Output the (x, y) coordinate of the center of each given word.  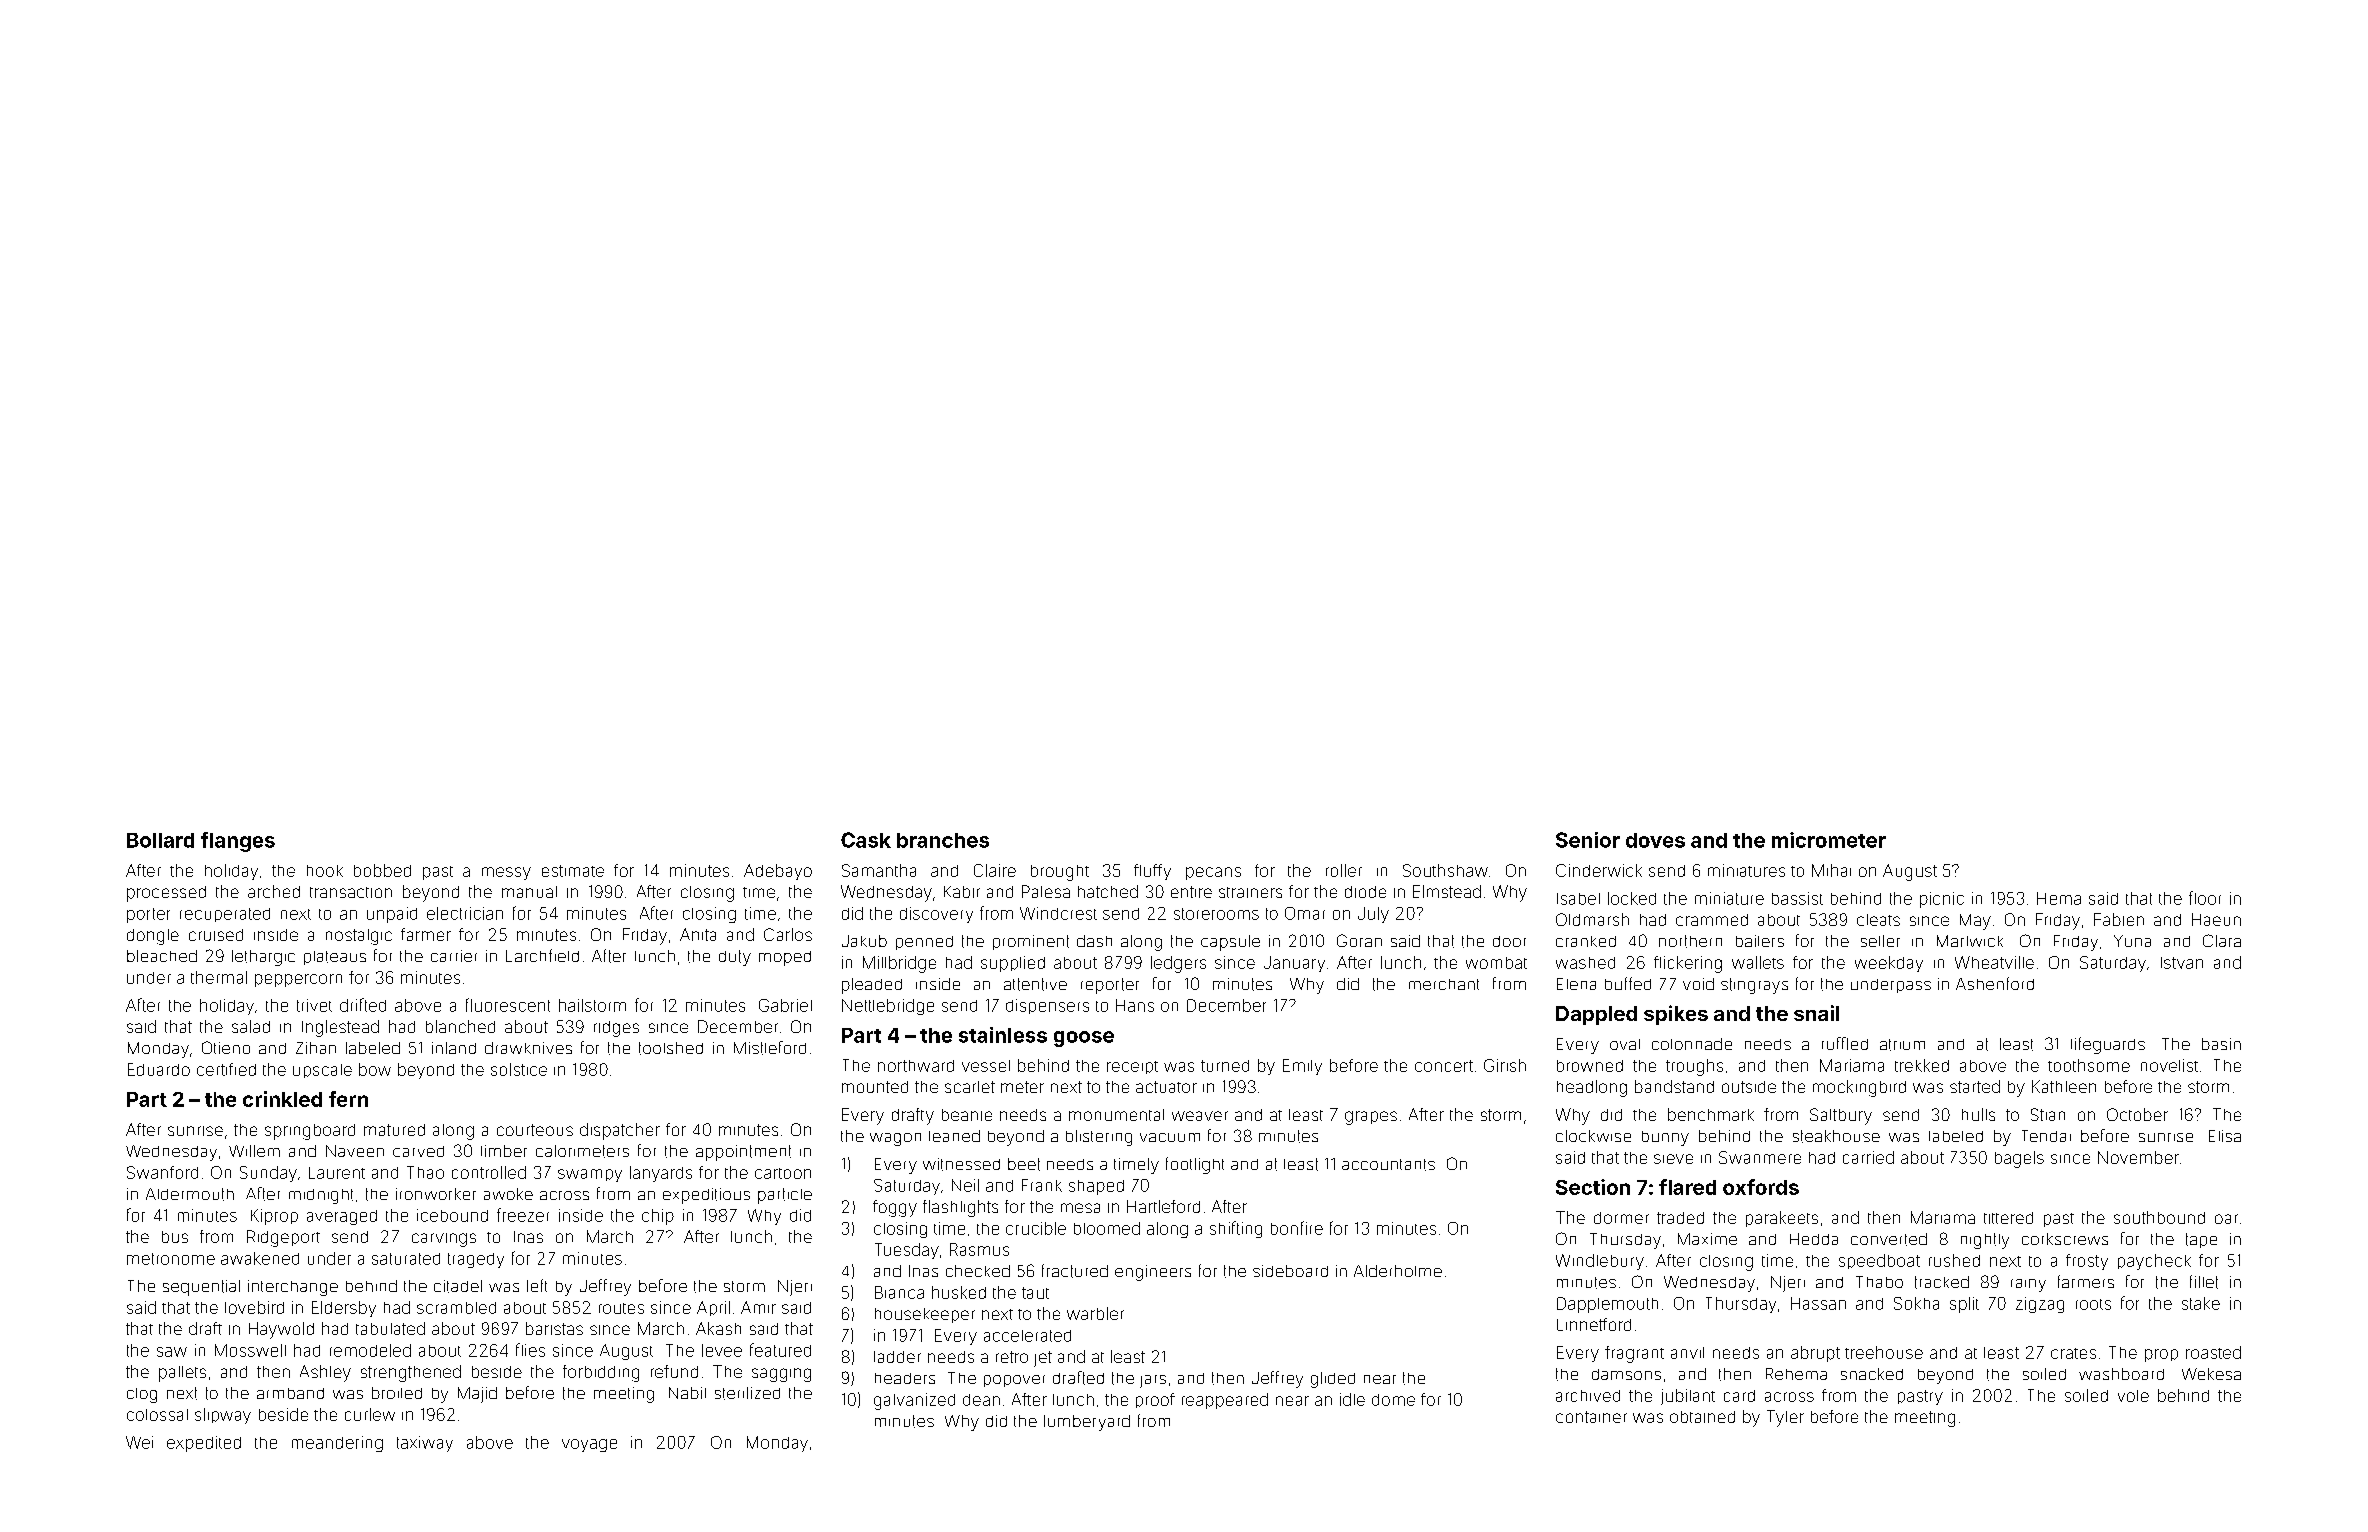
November (2138, 1157)
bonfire (1297, 1228)
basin (2221, 1044)
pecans (1213, 873)
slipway (223, 1416)
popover (1014, 1381)
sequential (201, 1288)
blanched (460, 1026)
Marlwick (1970, 941)
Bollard (160, 840)
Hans (1135, 1005)
